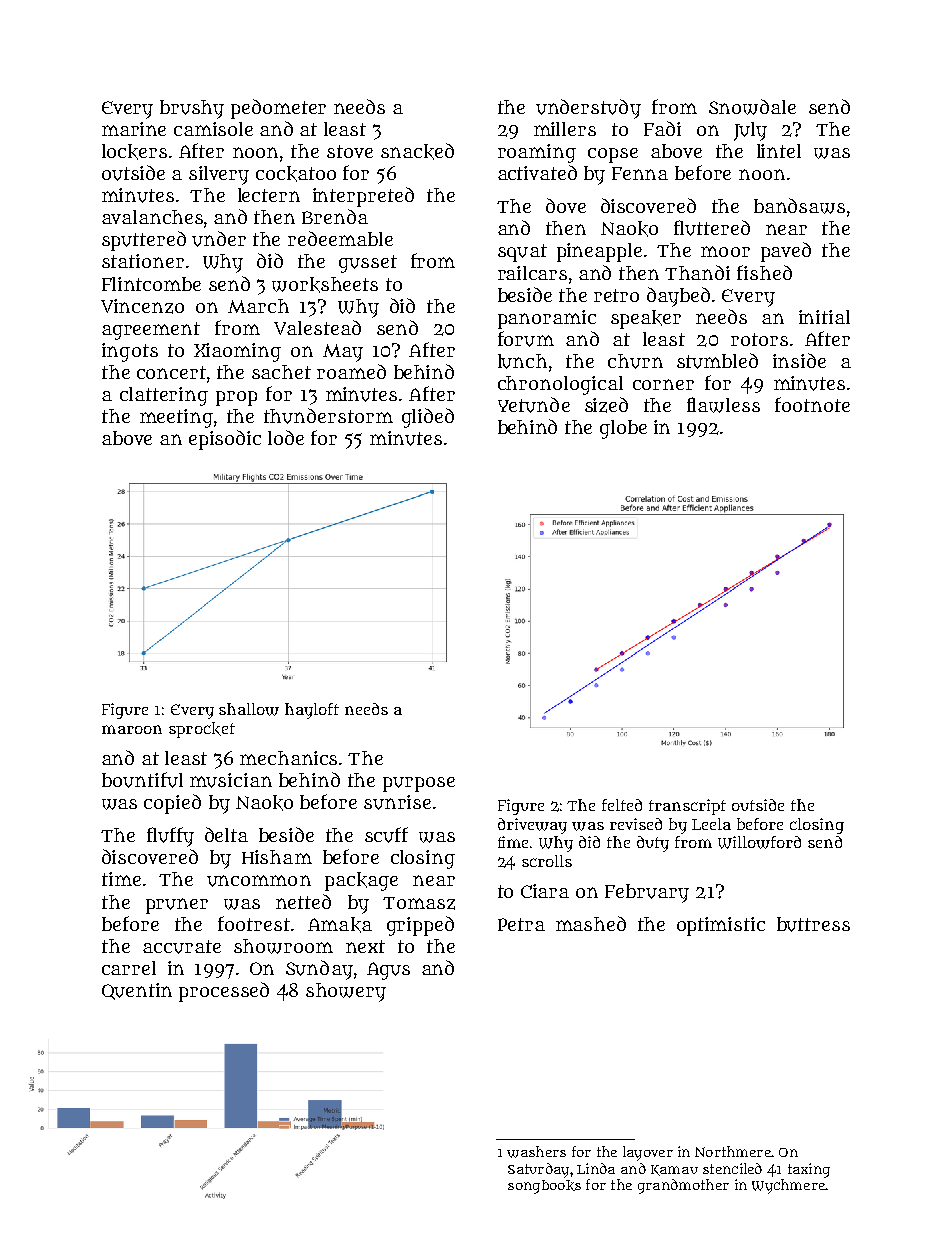 This screenshot has width=952, height=1233. I want to click on dove, so click(566, 205).
